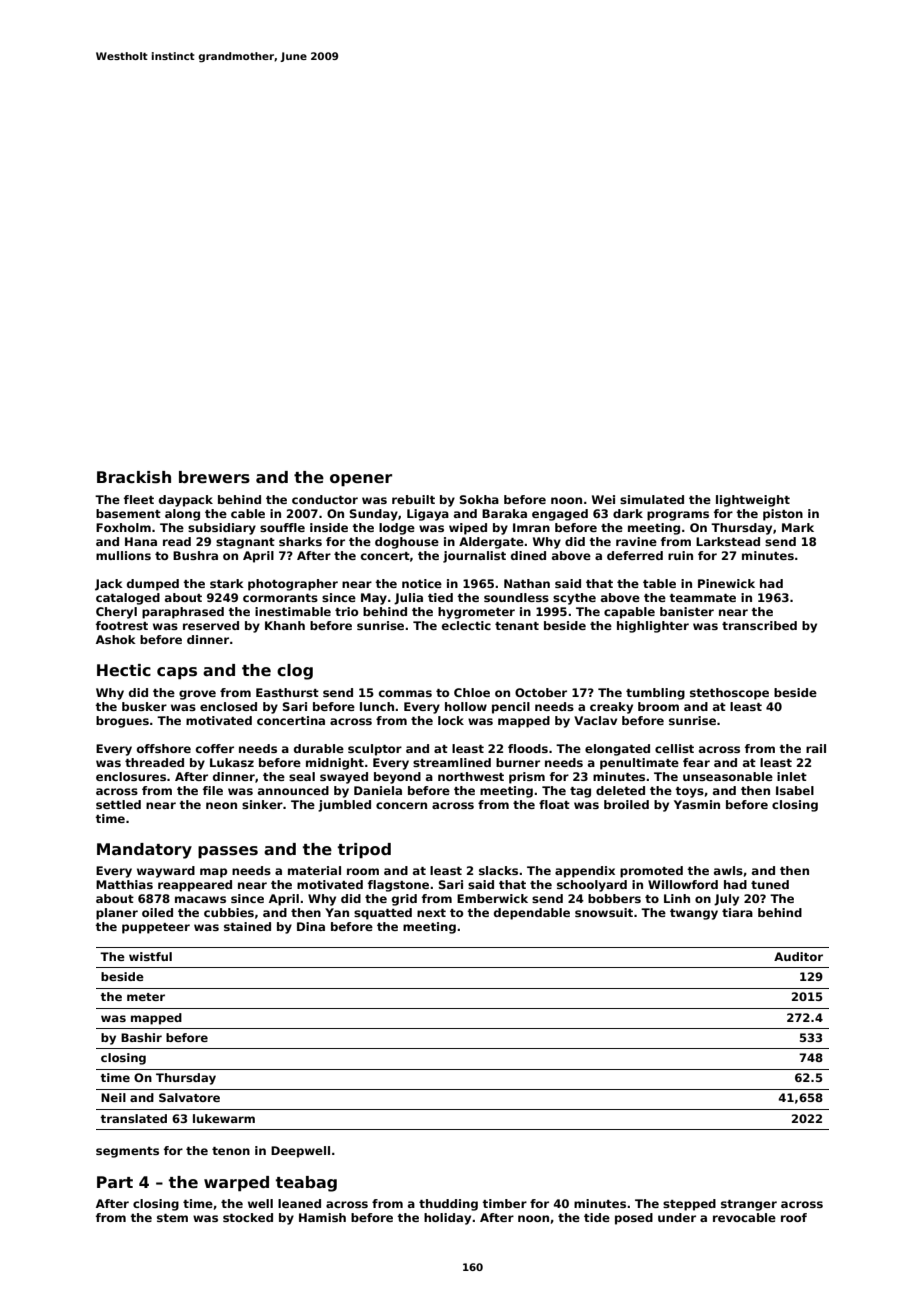  What do you see at coordinates (285, 625) in the screenshot?
I see `Khanh` at bounding box center [285, 625].
